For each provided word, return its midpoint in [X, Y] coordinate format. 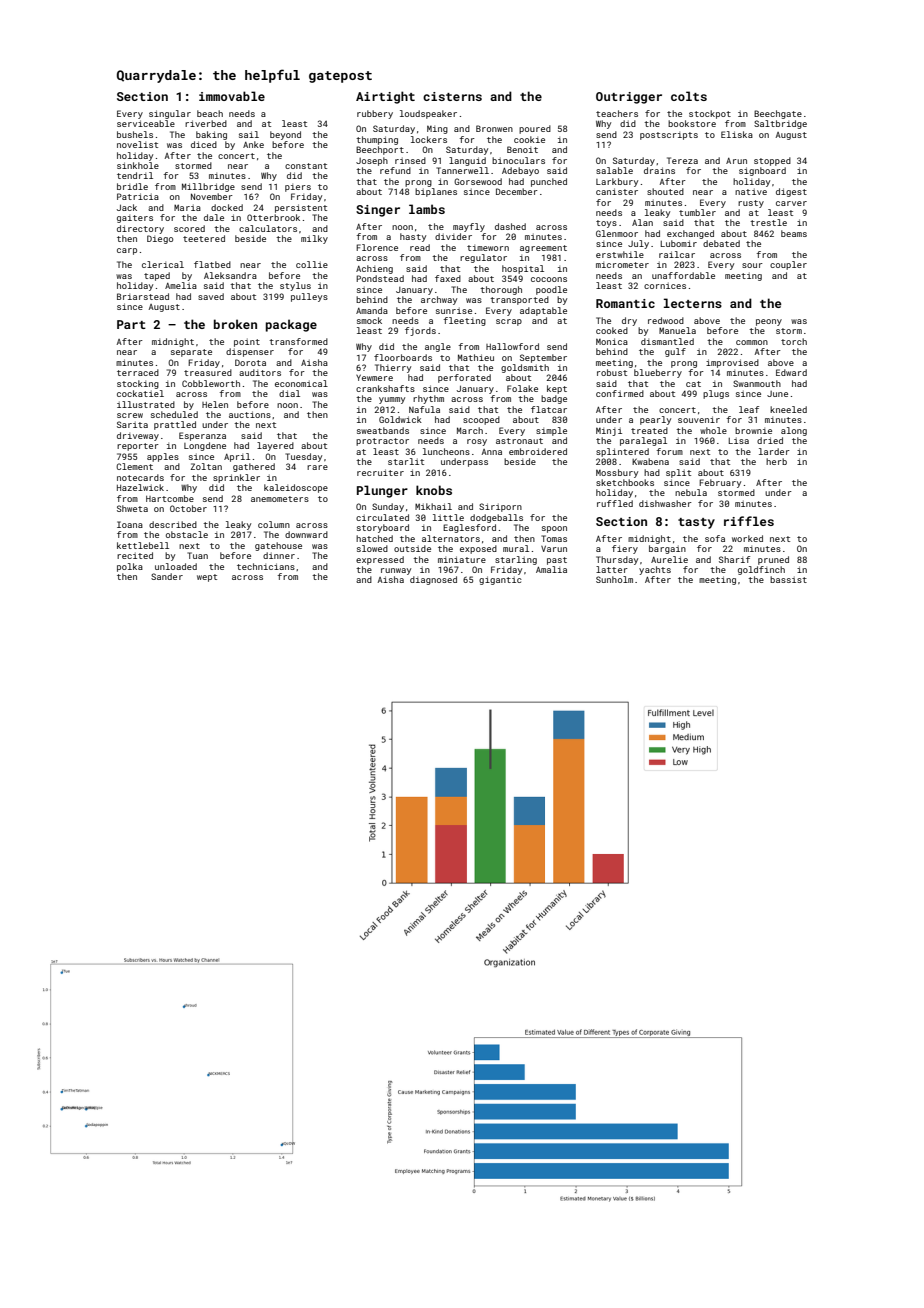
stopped [772, 161]
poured [535, 129]
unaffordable [683, 275]
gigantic [500, 580]
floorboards [403, 357]
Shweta [132, 508]
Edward [791, 372]
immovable [232, 96]
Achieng [374, 269]
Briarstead [143, 296]
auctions [250, 414]
